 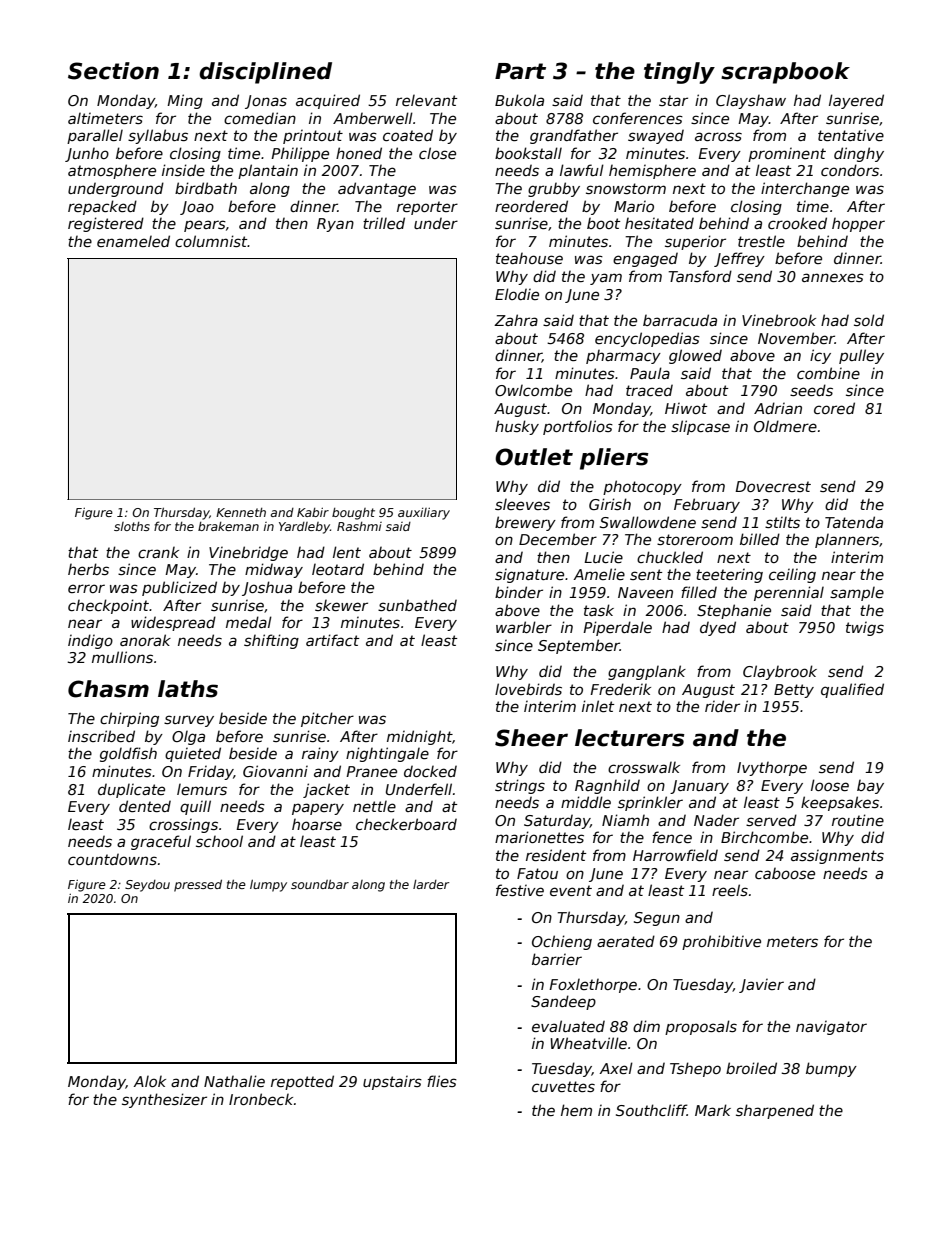 I want to click on Clayshaw, so click(x=751, y=101).
